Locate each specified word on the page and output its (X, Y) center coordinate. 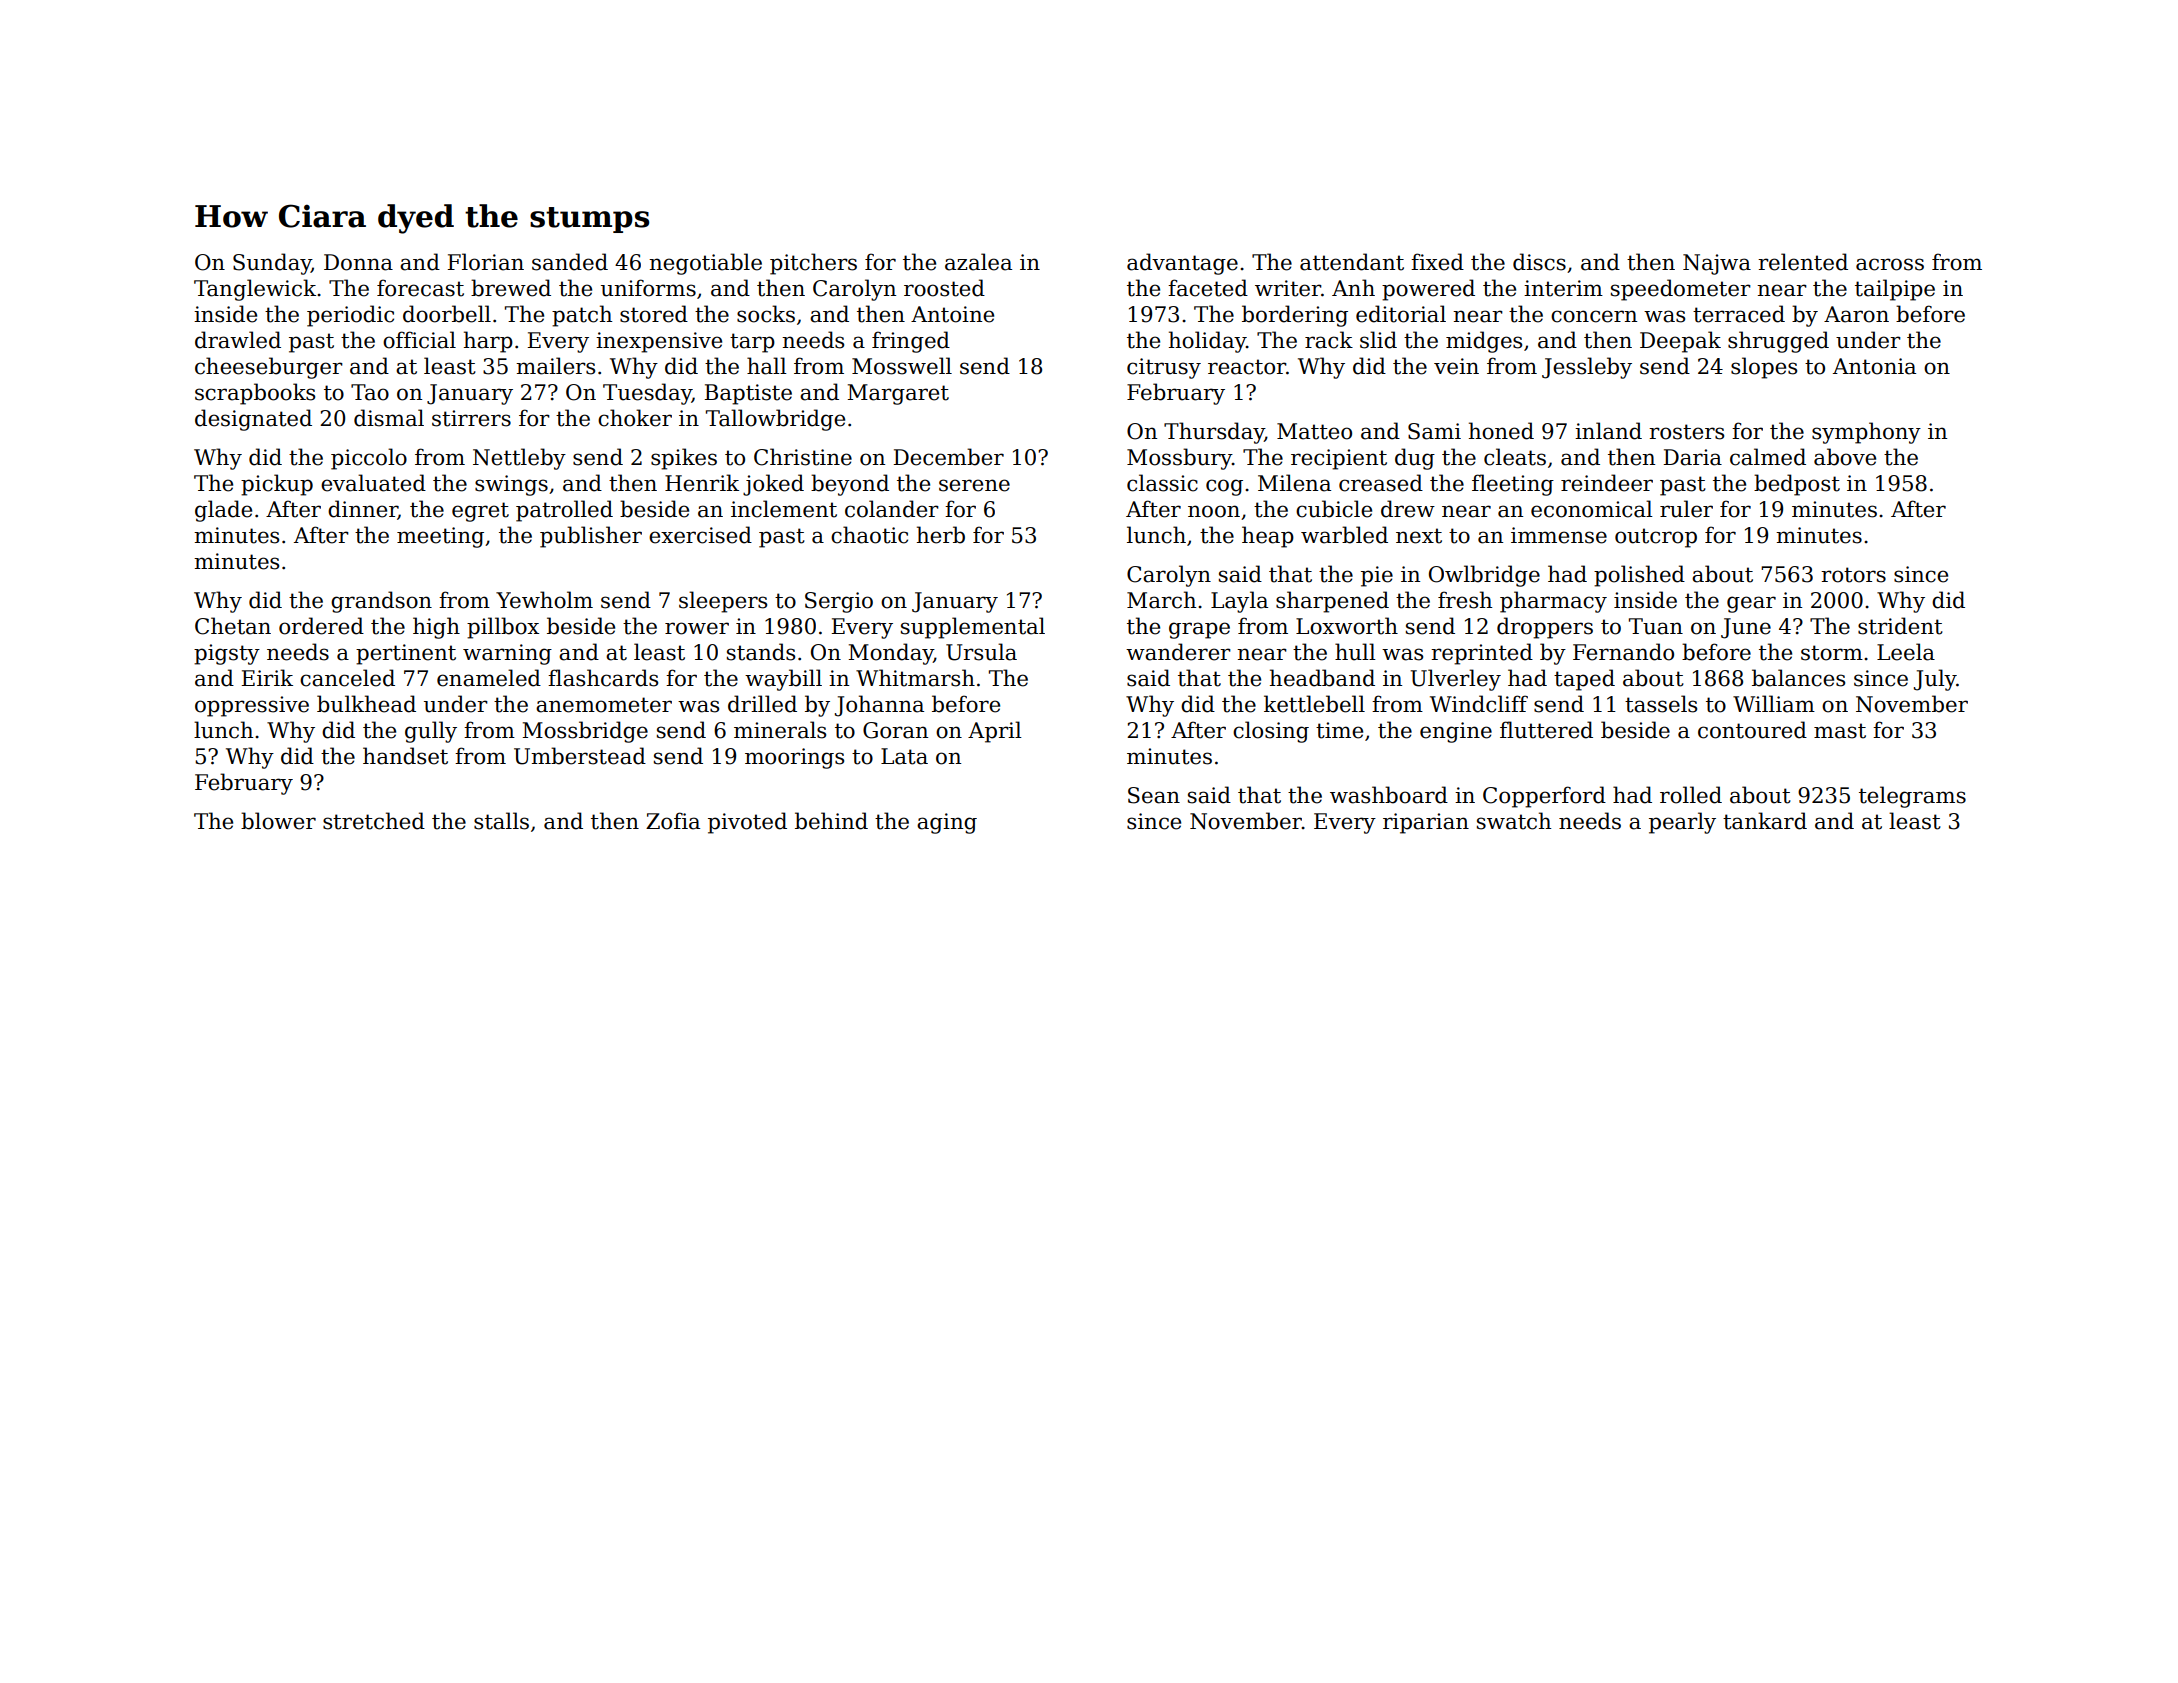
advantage (1182, 264)
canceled (347, 678)
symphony (1866, 433)
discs (1539, 262)
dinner (363, 509)
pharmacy (1553, 602)
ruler (1686, 509)
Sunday (272, 264)
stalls (501, 821)
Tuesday (647, 394)
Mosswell (902, 366)
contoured (1752, 730)
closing (1271, 732)
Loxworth (1347, 626)
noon (1214, 511)
